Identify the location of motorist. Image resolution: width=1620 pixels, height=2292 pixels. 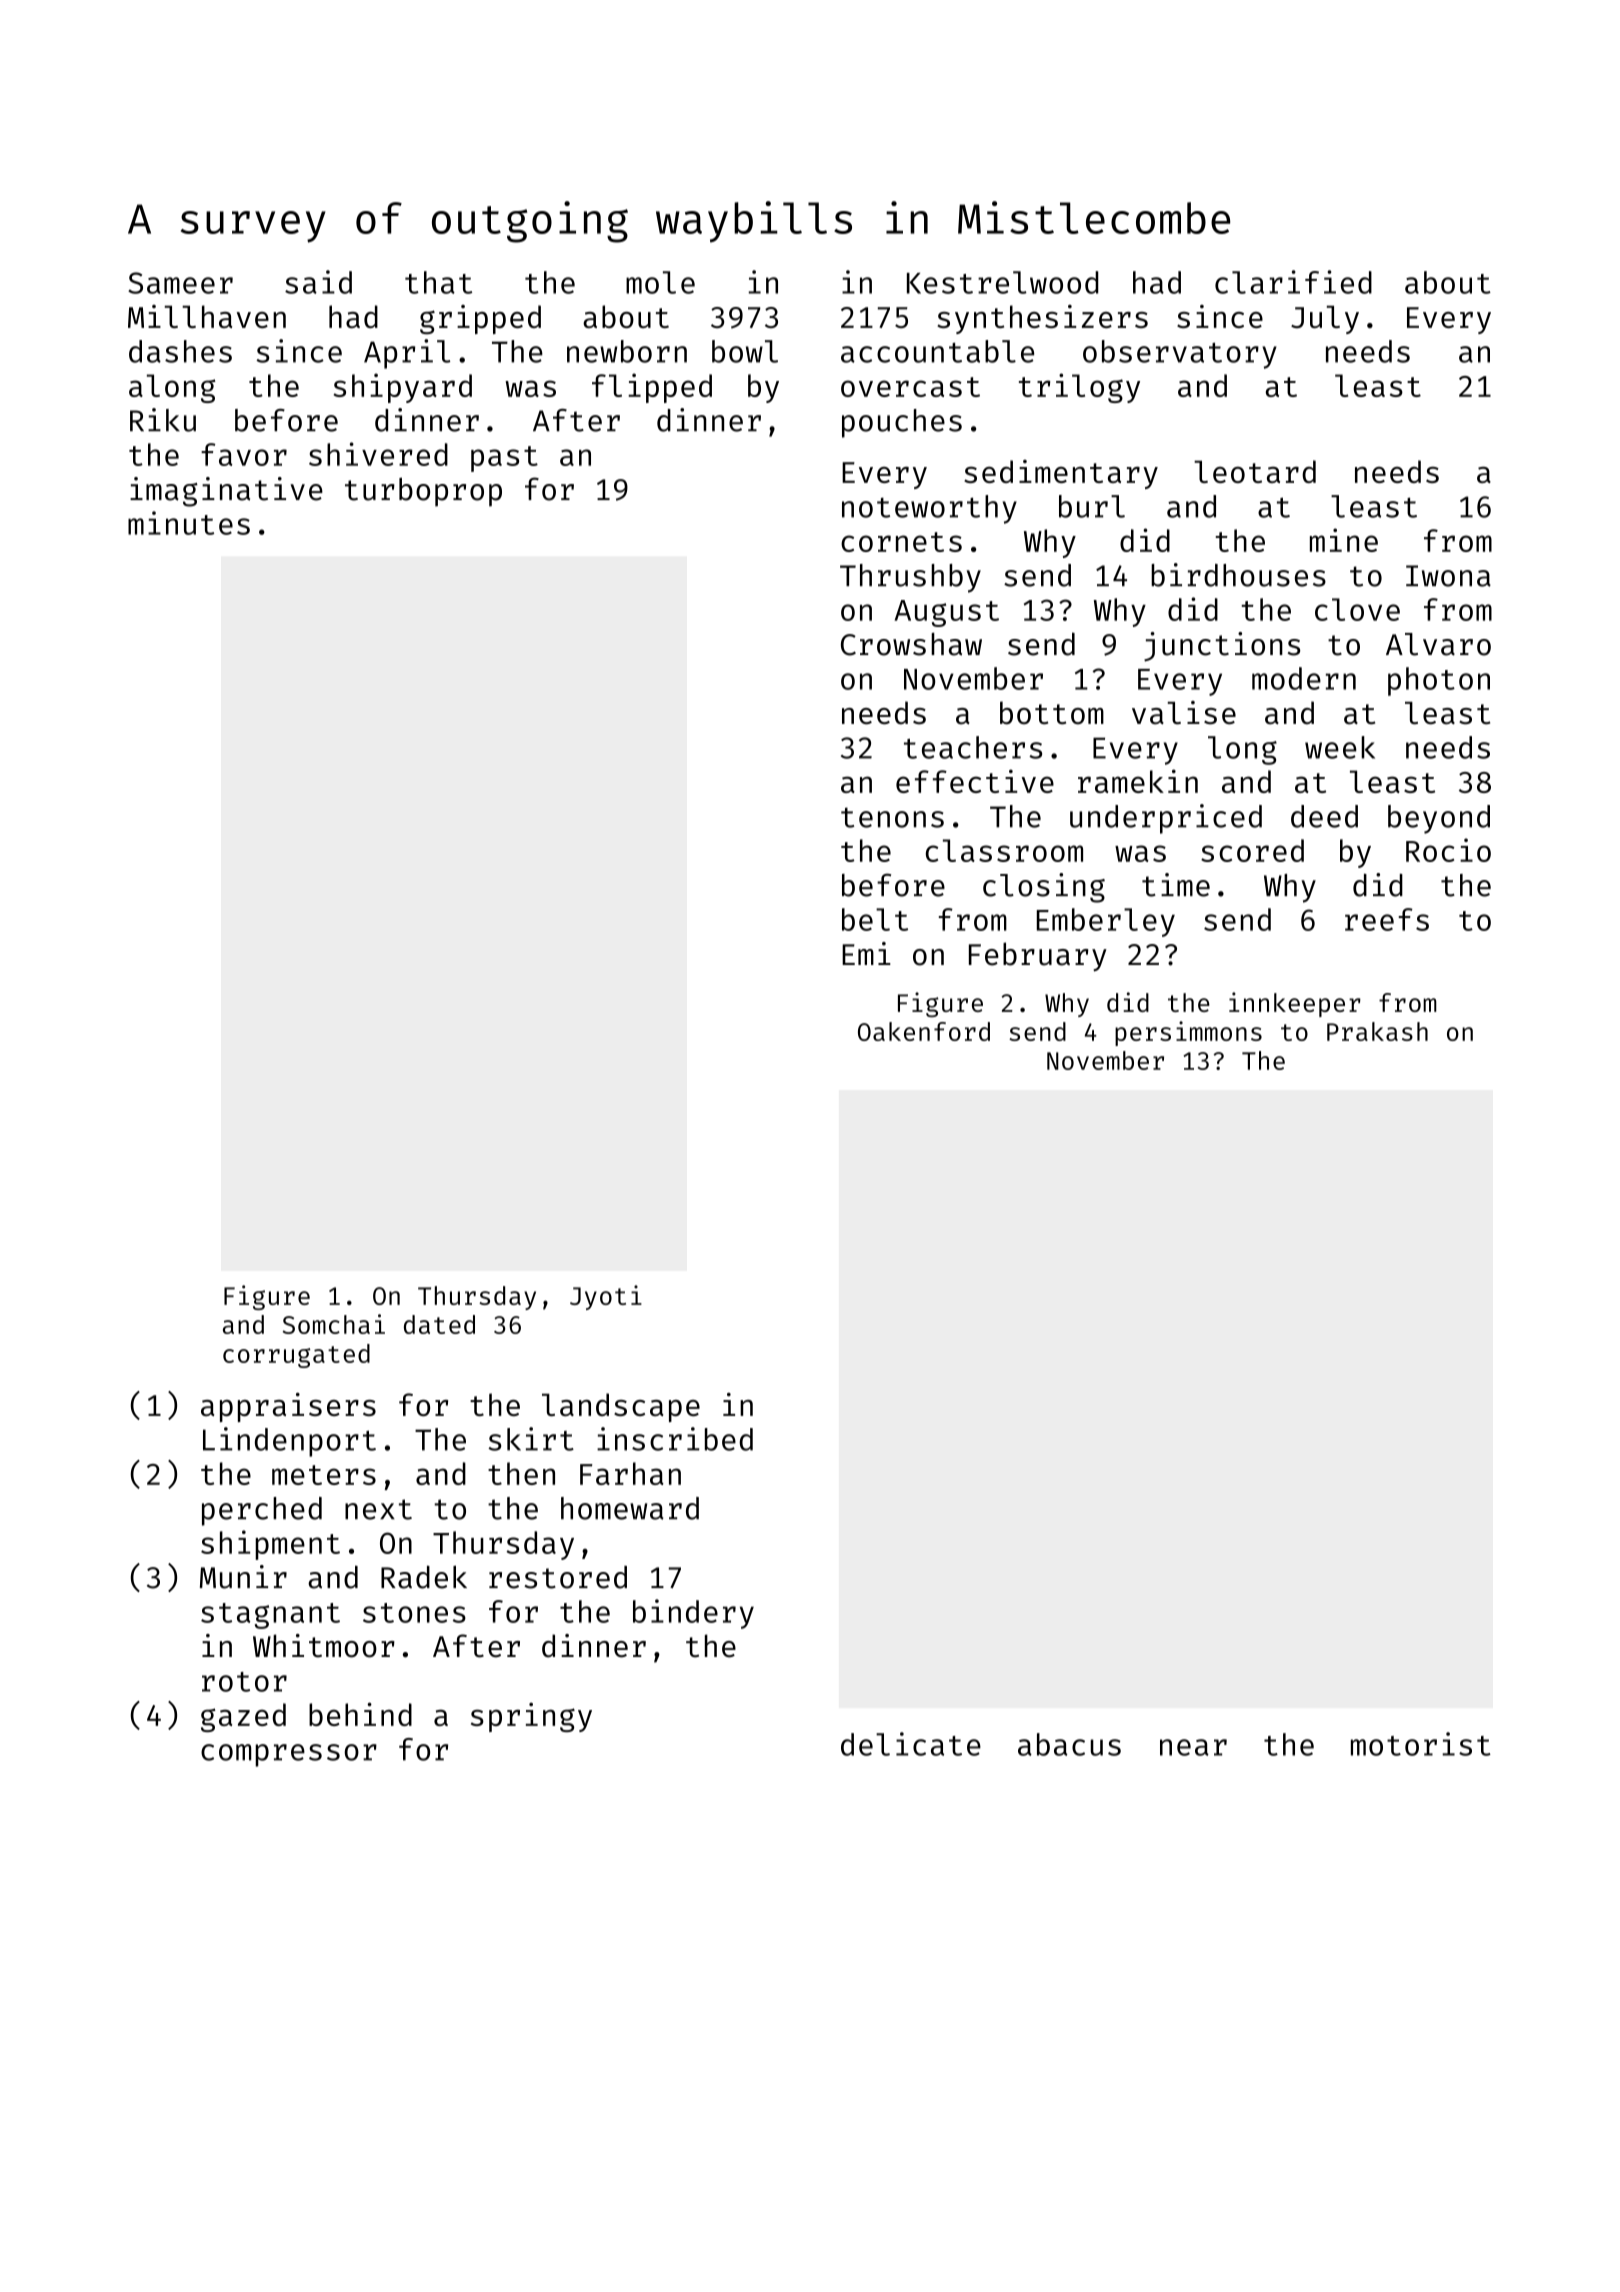
(1421, 1744).
